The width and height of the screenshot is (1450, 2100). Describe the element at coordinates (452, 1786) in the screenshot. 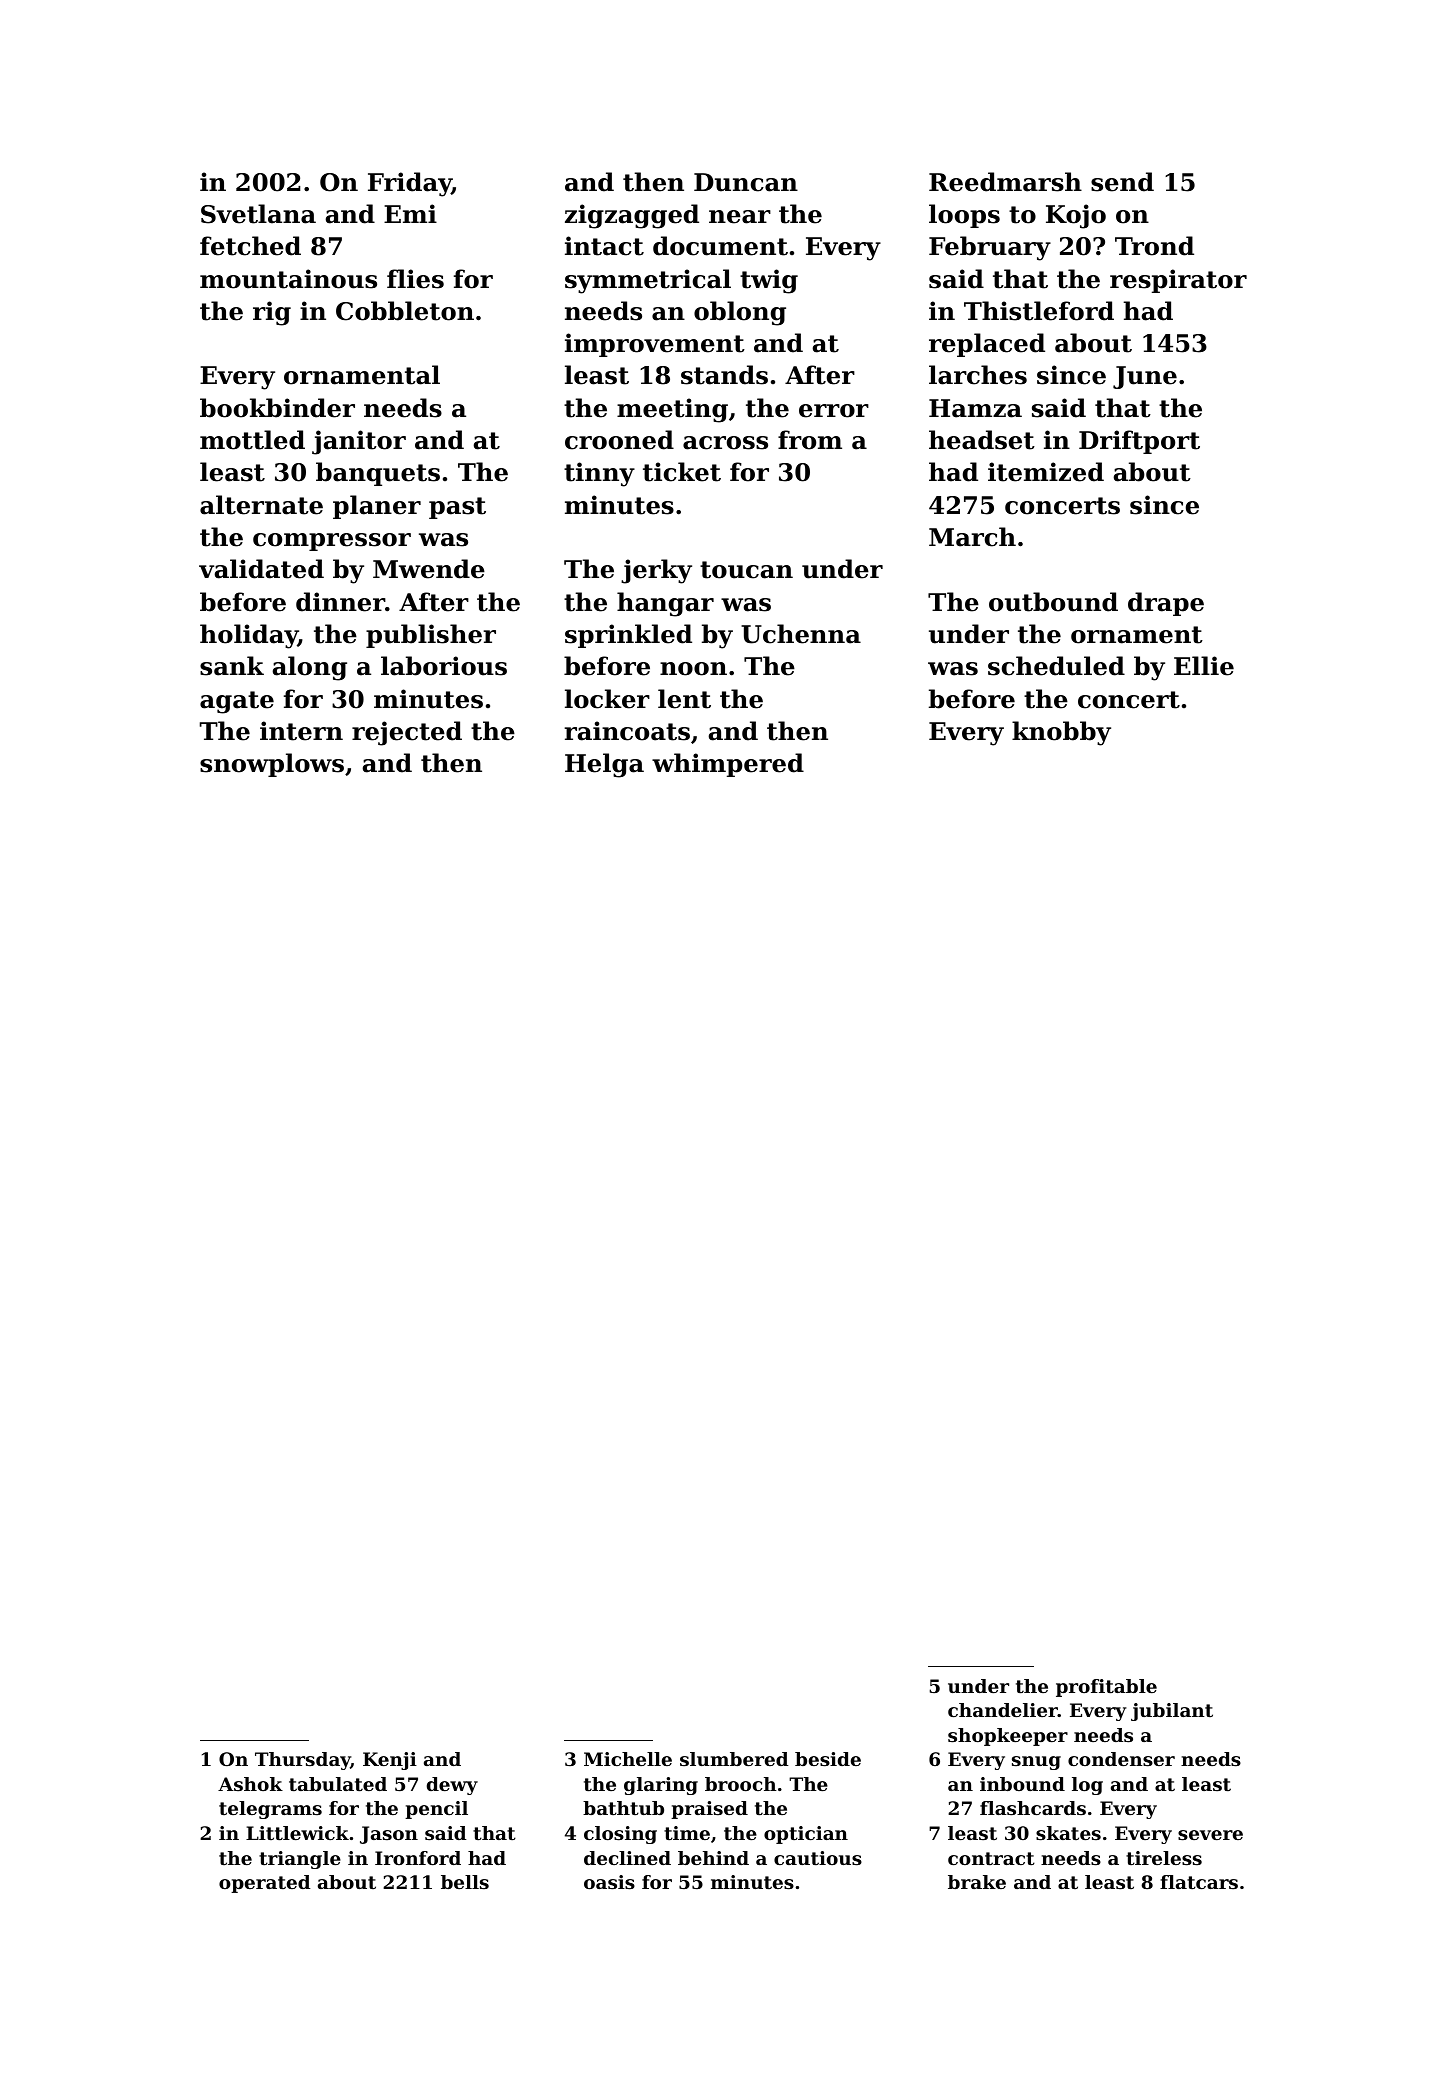

I see `dewy` at that location.
